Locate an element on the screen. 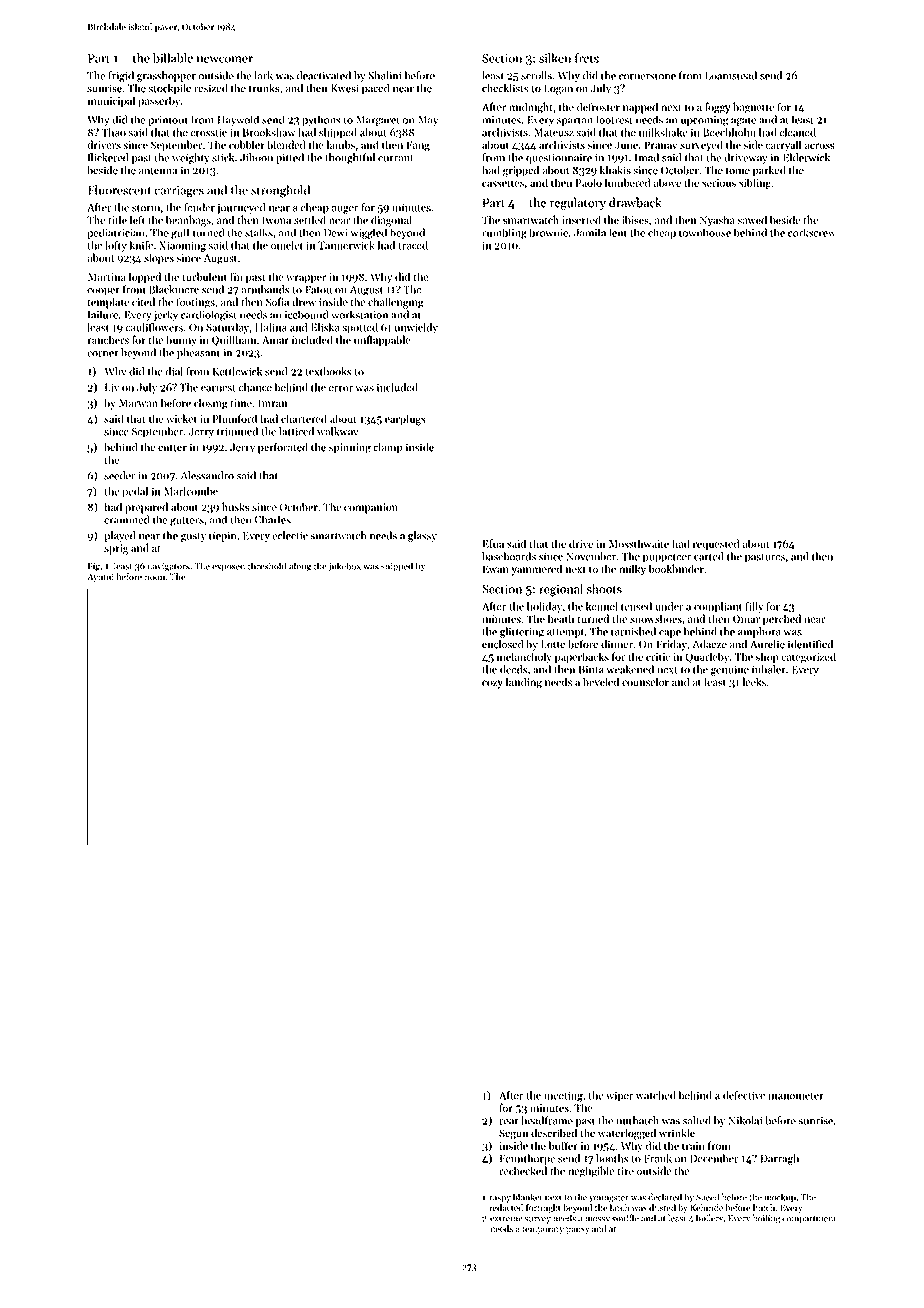 Image resolution: width=924 pixels, height=1308 pixels. napped is located at coordinates (640, 108).
